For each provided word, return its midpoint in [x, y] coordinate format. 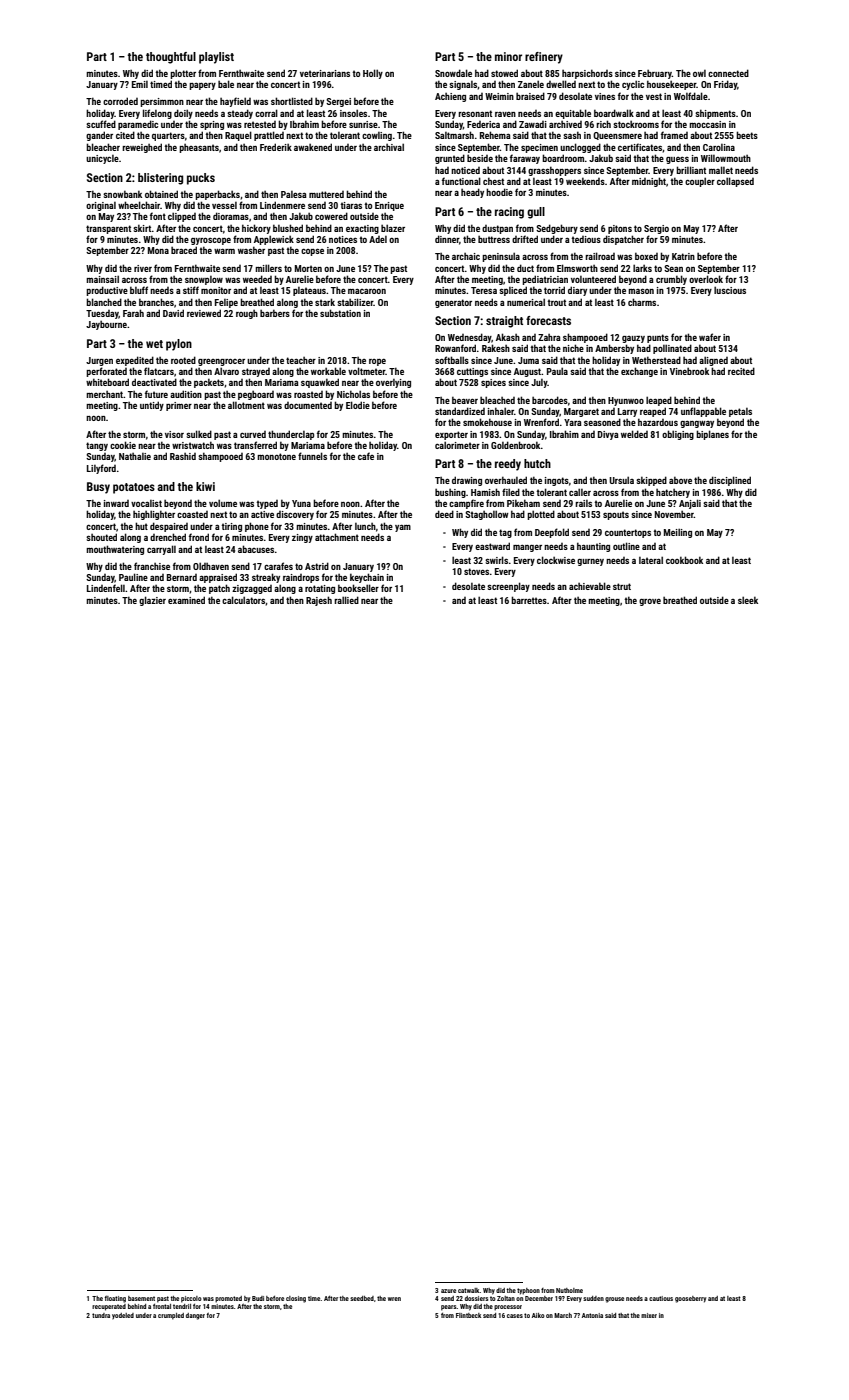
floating [115, 1299]
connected [728, 73]
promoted [228, 1299]
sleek [748, 600]
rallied [346, 600]
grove [650, 602]
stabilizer [355, 302]
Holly [373, 74]
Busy [98, 488]
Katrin [683, 256]
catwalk [469, 1290]
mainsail [102, 279]
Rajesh [319, 601]
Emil [140, 84]
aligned [713, 361]
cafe [366, 456]
